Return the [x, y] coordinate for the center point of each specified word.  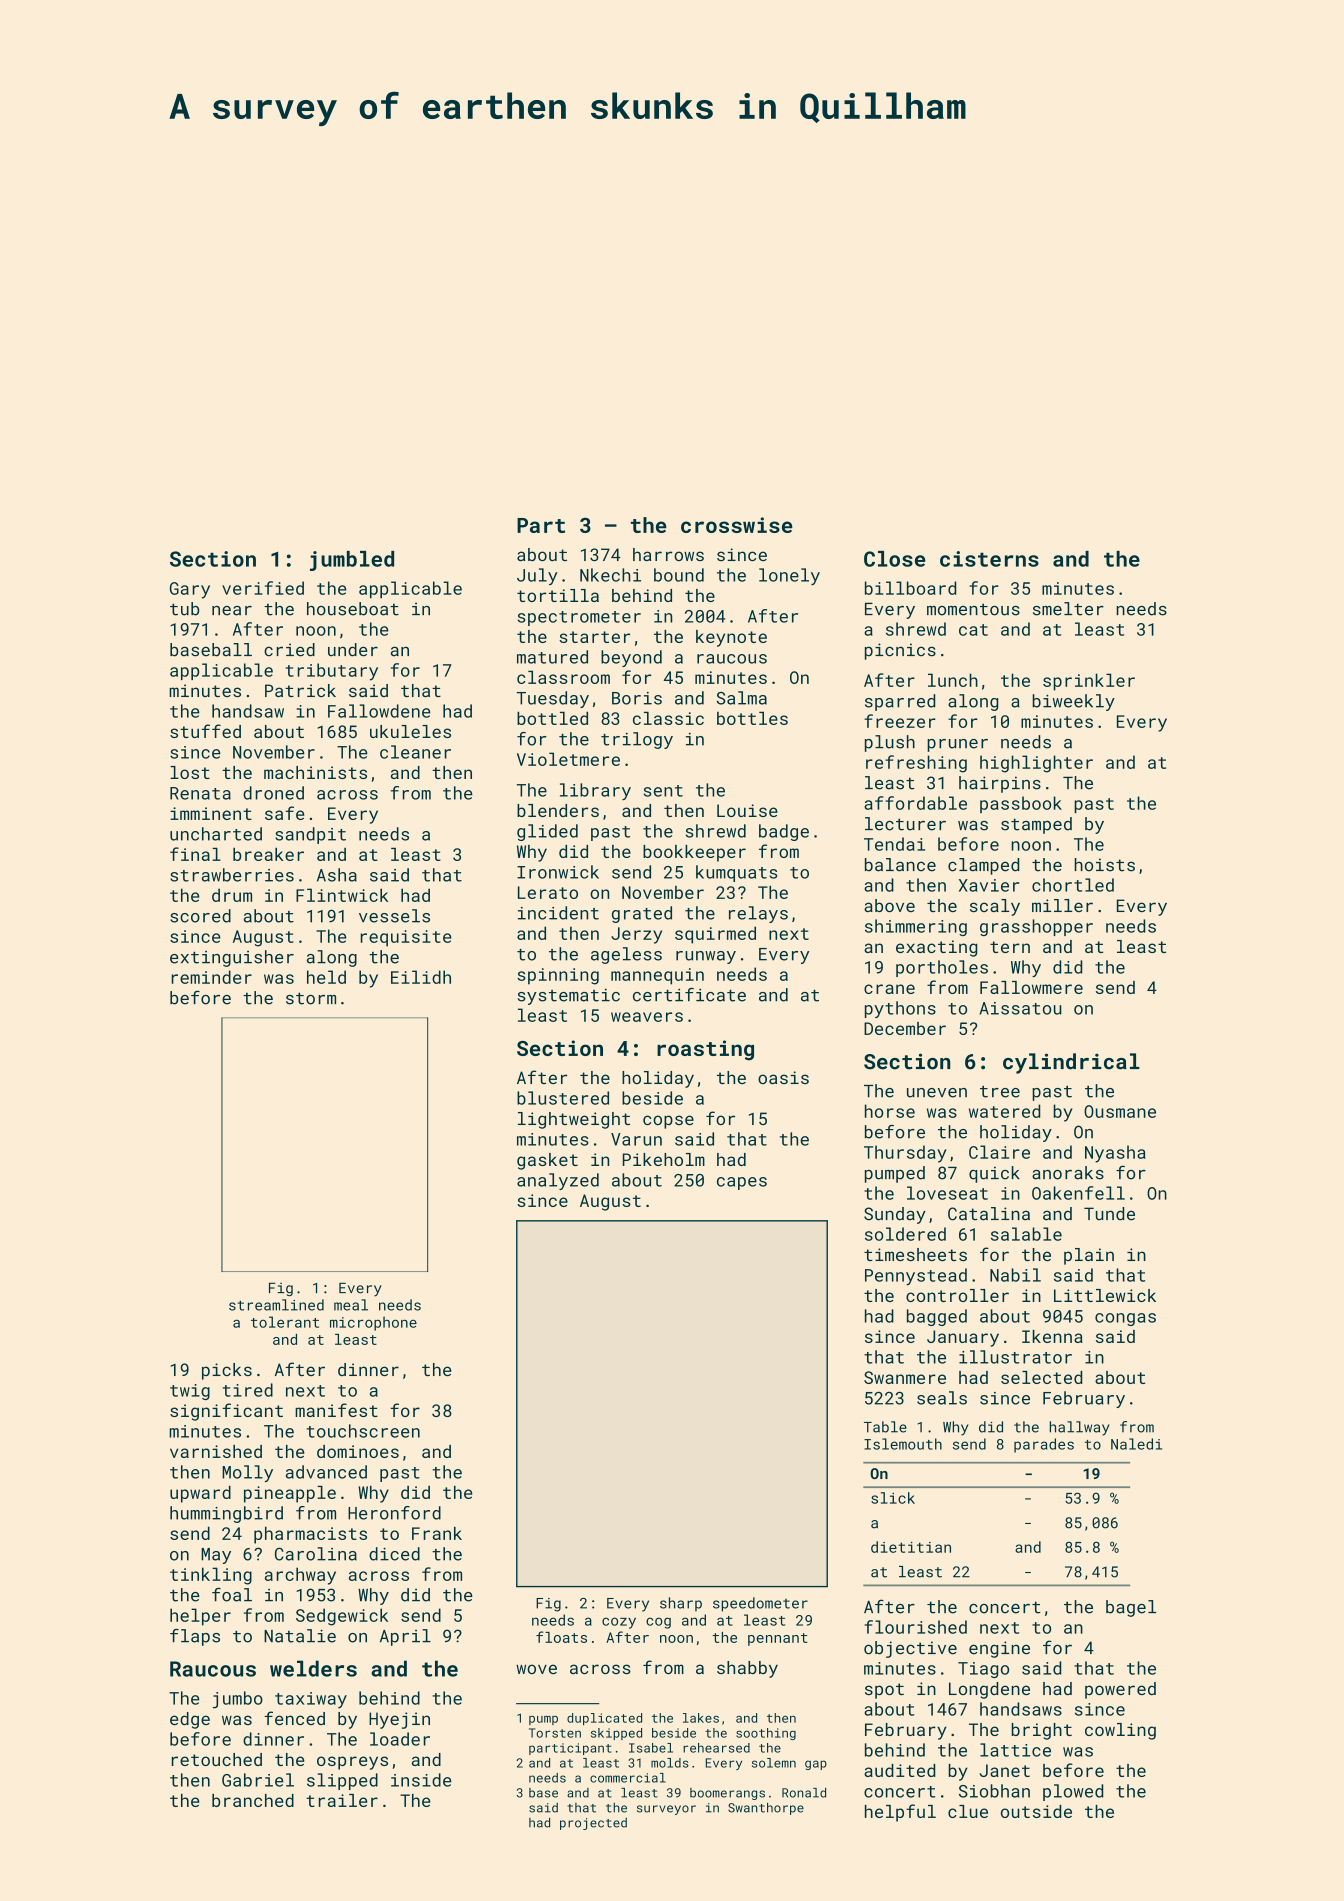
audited [899, 1770]
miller [1062, 905]
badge [784, 832]
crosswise [737, 525]
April [405, 1637]
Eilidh [421, 977]
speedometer [760, 1604]
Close [894, 559]
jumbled [352, 561]
